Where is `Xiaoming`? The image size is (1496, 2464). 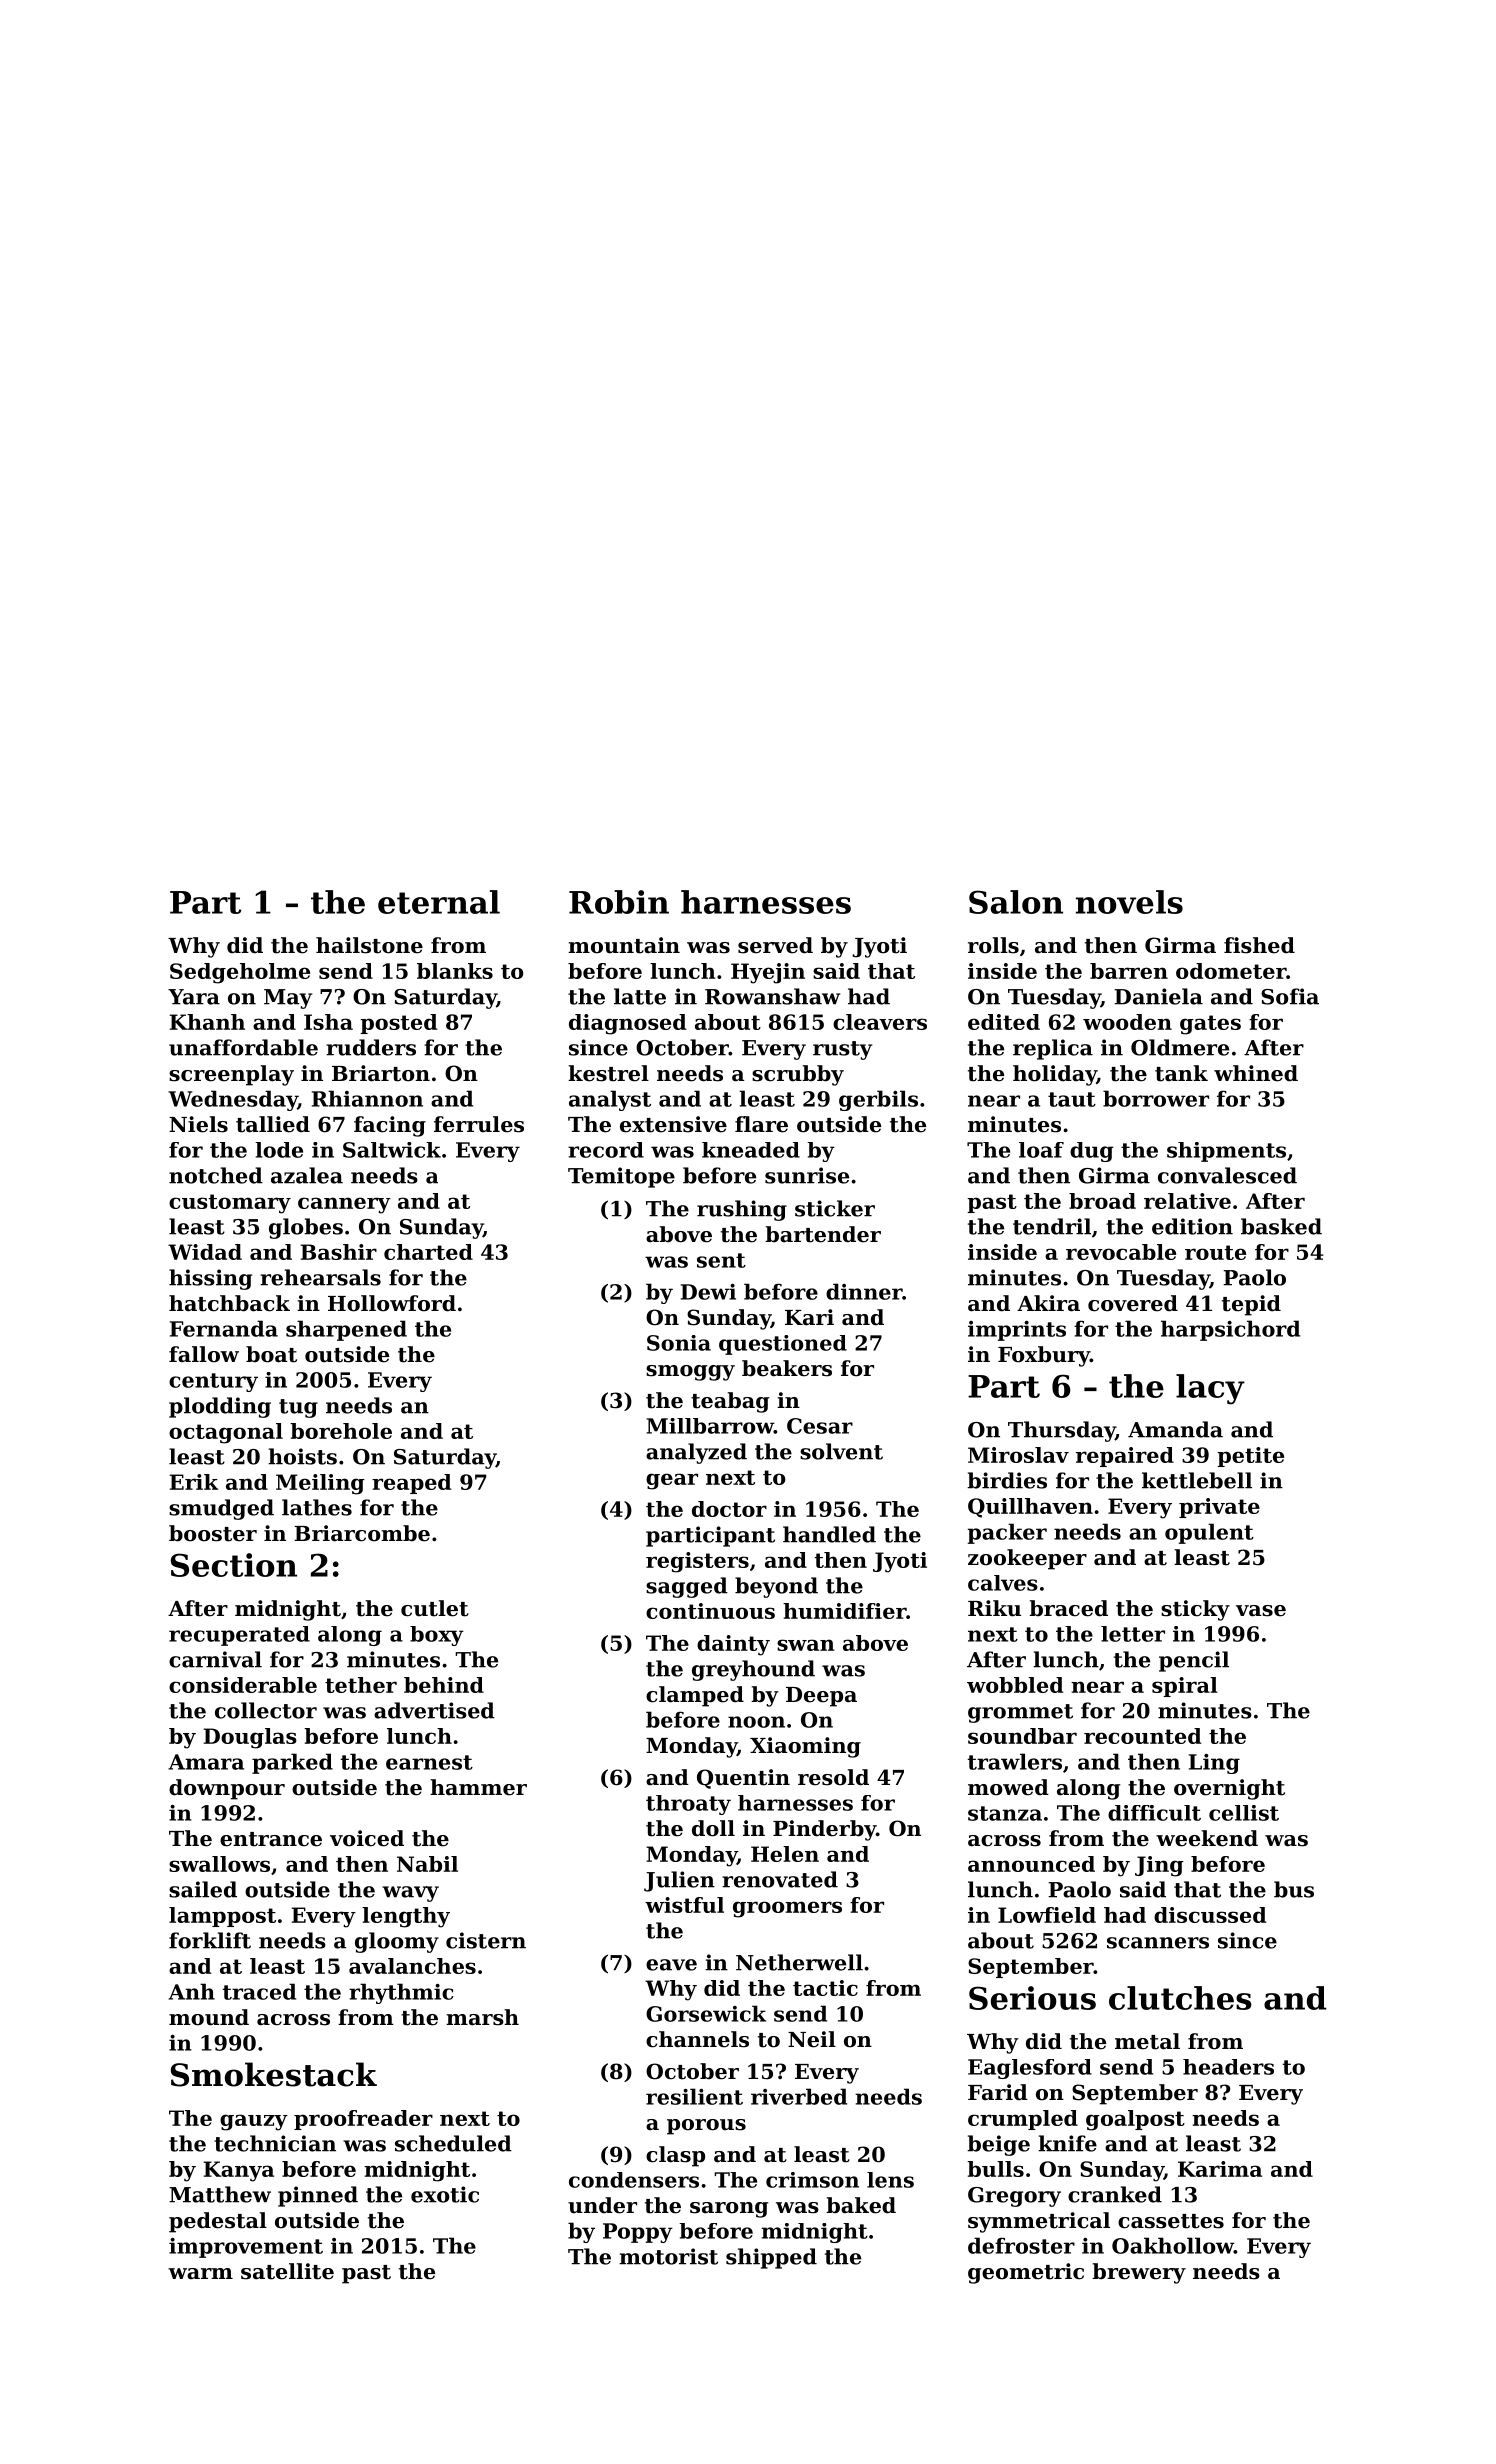 Xiaoming is located at coordinates (805, 1747).
